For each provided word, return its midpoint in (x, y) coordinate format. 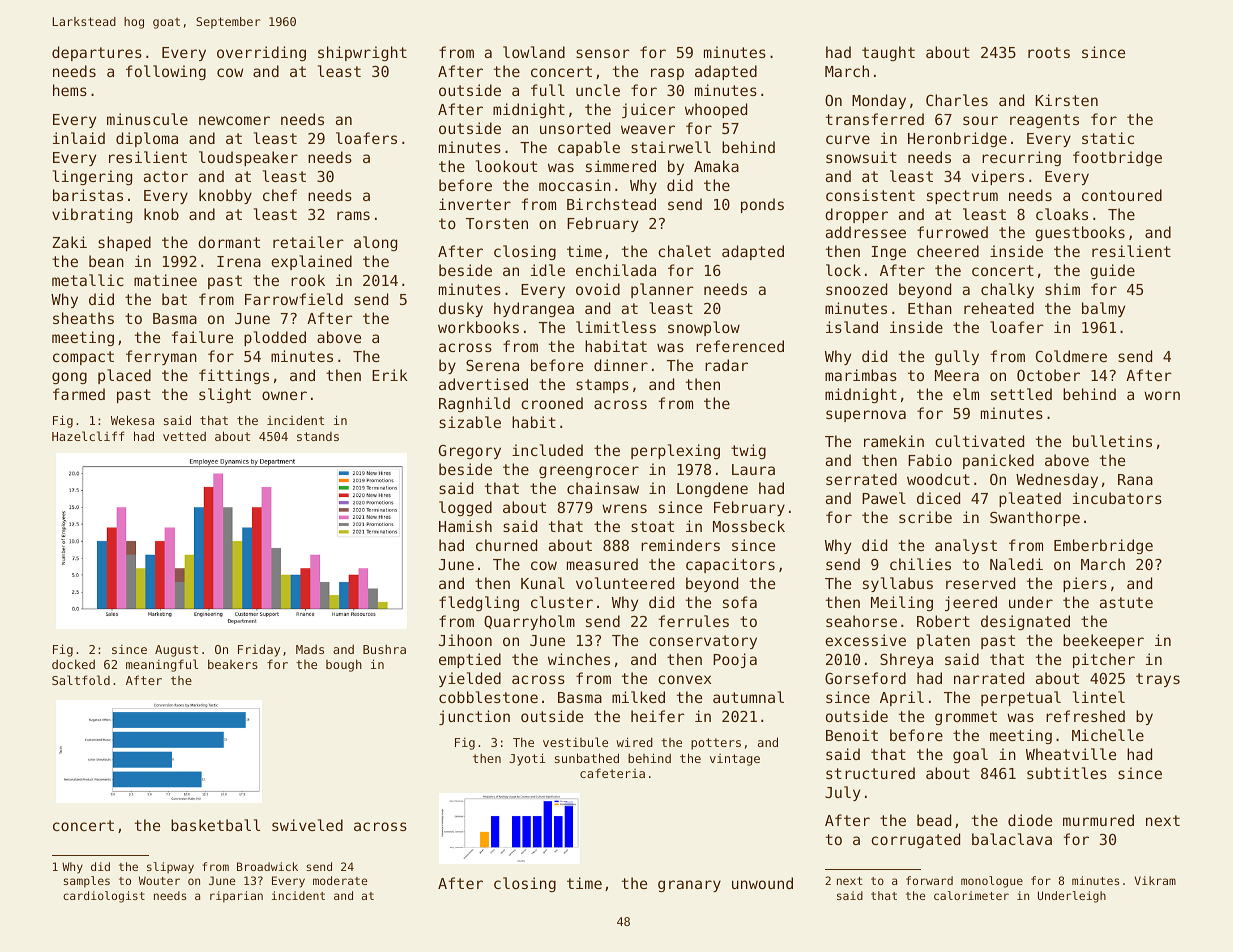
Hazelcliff (88, 436)
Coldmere (1071, 356)
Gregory (470, 452)
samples (87, 882)
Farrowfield (294, 299)
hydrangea (534, 309)
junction (474, 717)
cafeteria (612, 773)
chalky (1007, 290)
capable (589, 148)
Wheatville (1071, 754)
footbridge (1117, 158)
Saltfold (81, 680)
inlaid (79, 138)
